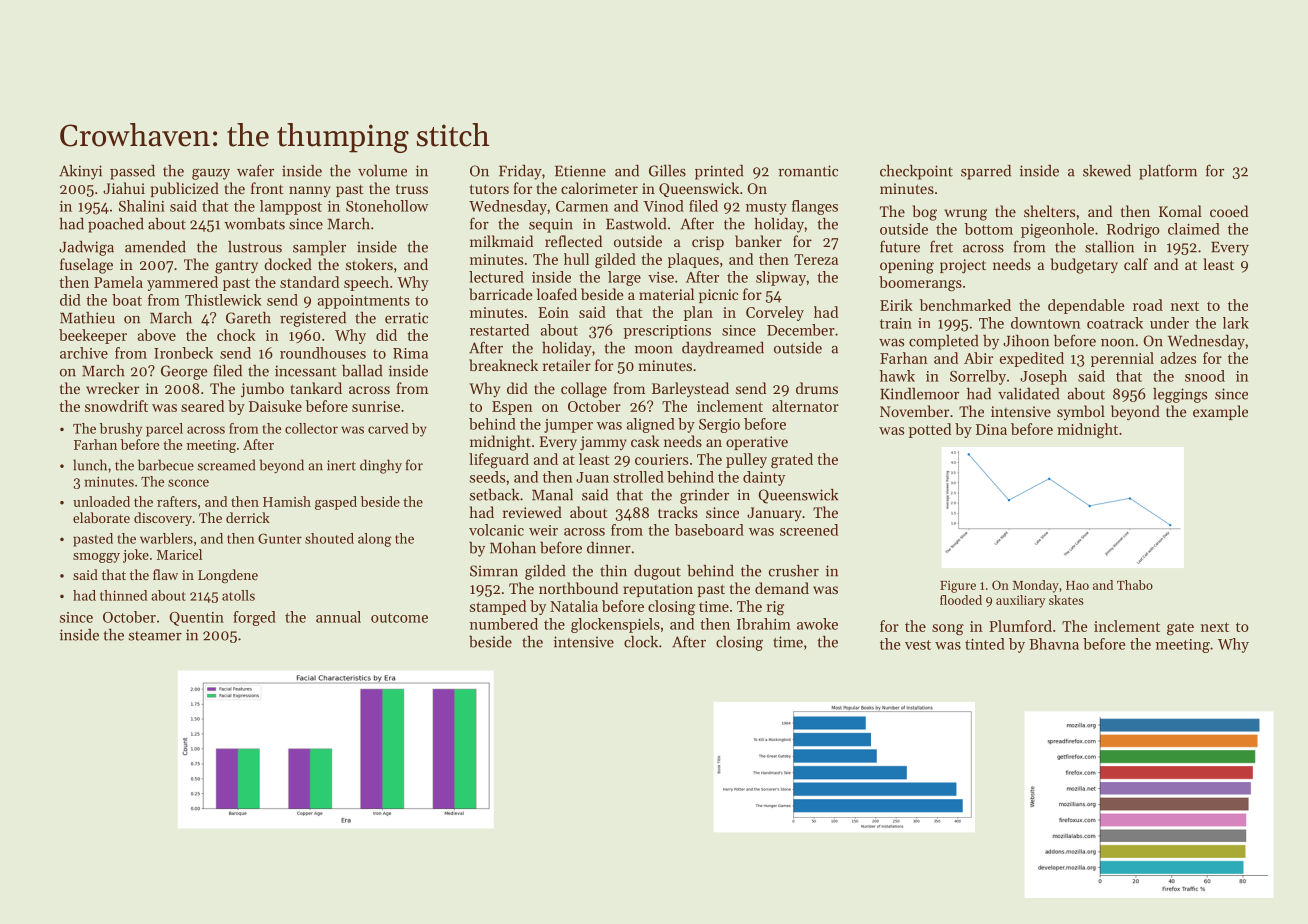 This screenshot has height=924, width=1308. I want to click on carved, so click(388, 428).
